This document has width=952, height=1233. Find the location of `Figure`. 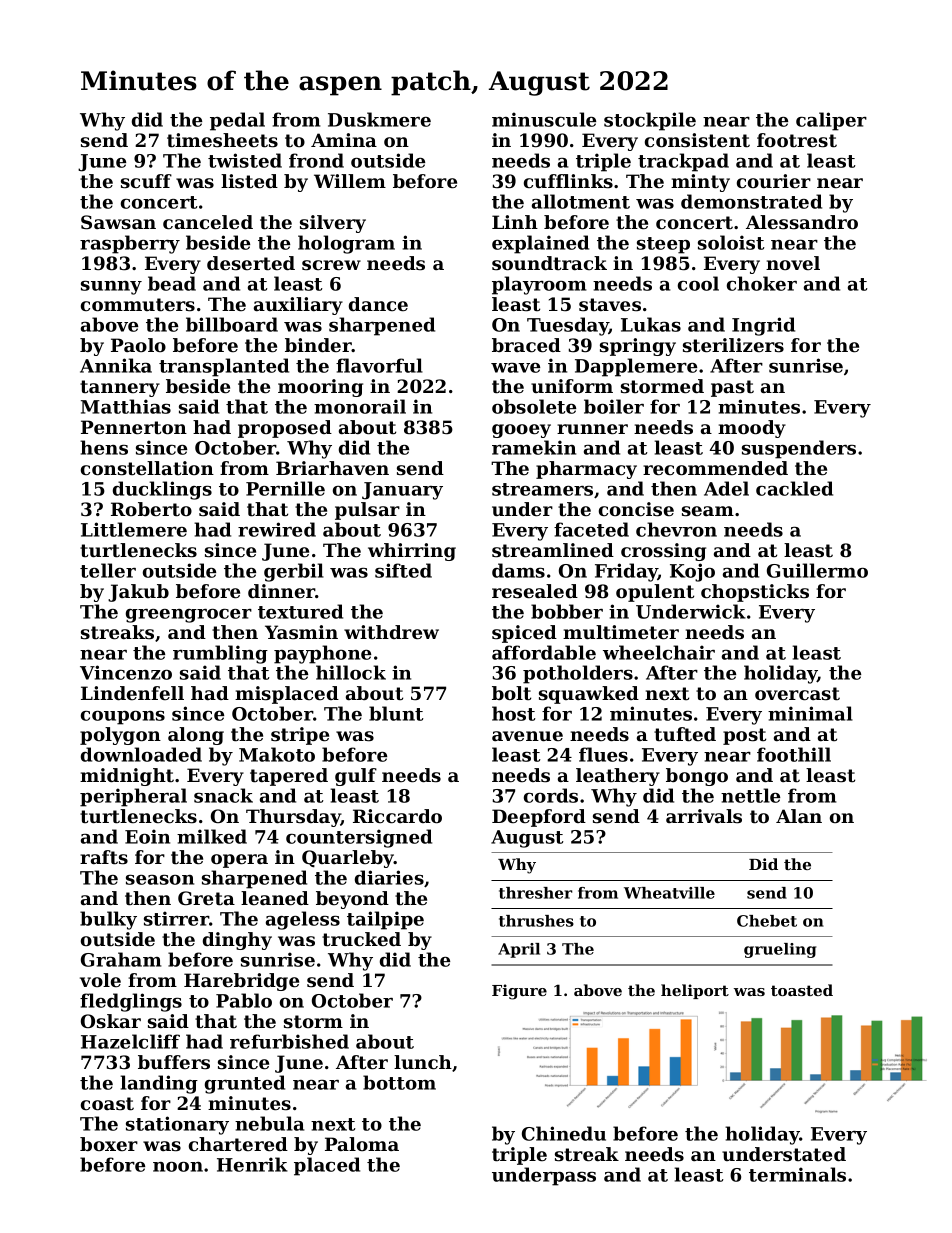

Figure is located at coordinates (519, 992).
